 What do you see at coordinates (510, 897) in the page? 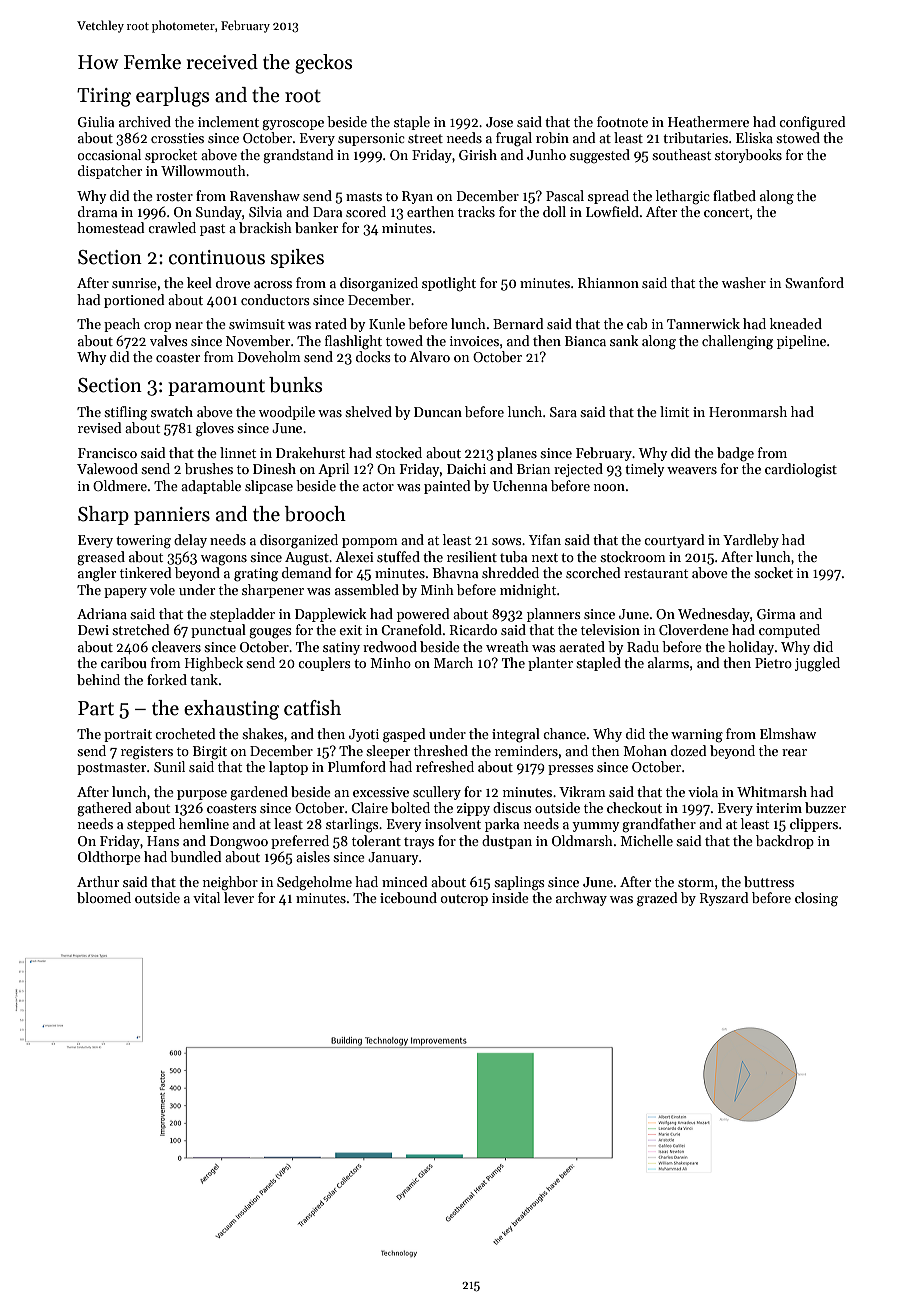
I see `inside` at bounding box center [510, 897].
